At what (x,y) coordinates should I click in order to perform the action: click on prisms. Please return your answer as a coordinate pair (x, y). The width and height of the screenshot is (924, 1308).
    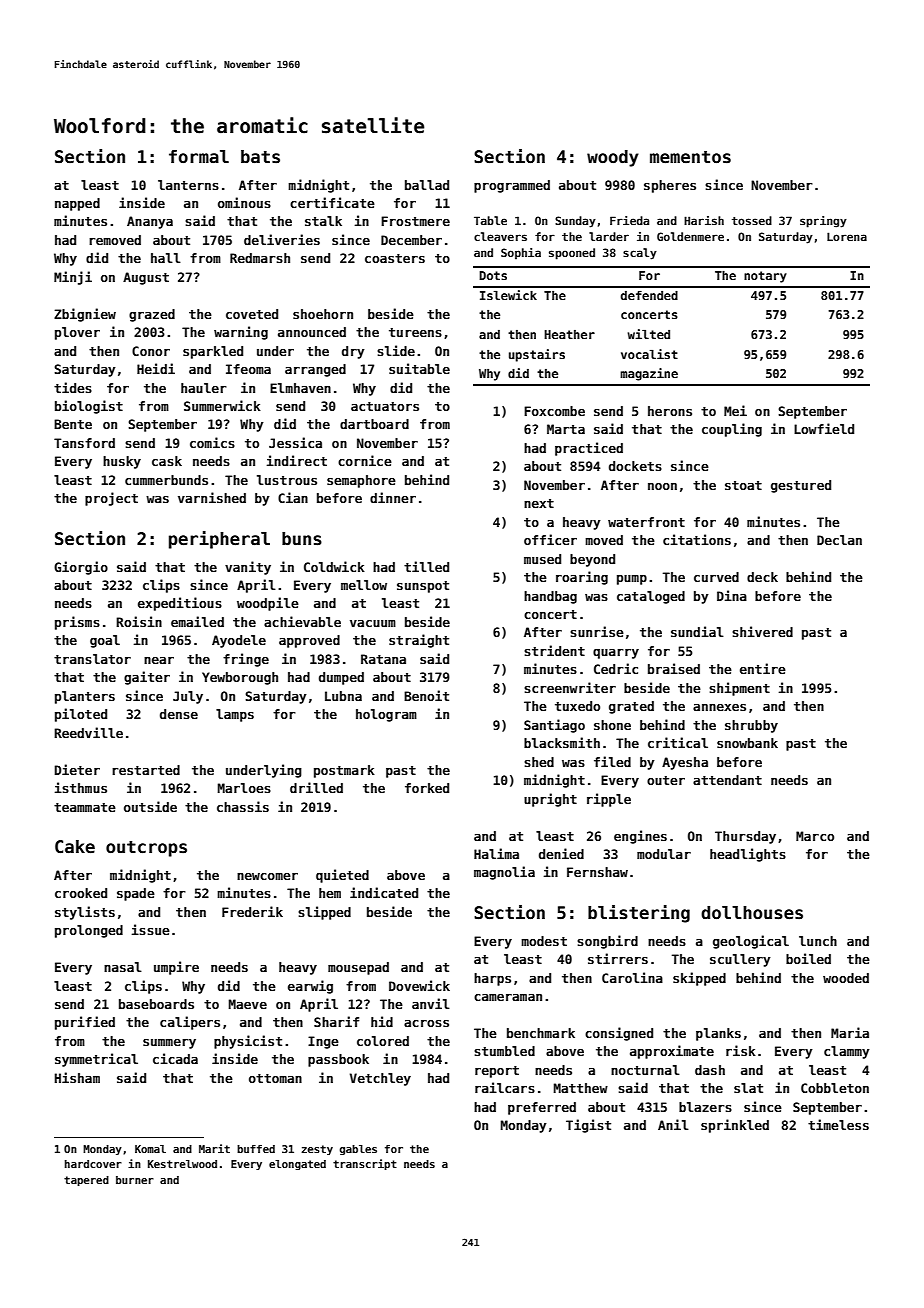
    Looking at the image, I should click on (77, 623).
